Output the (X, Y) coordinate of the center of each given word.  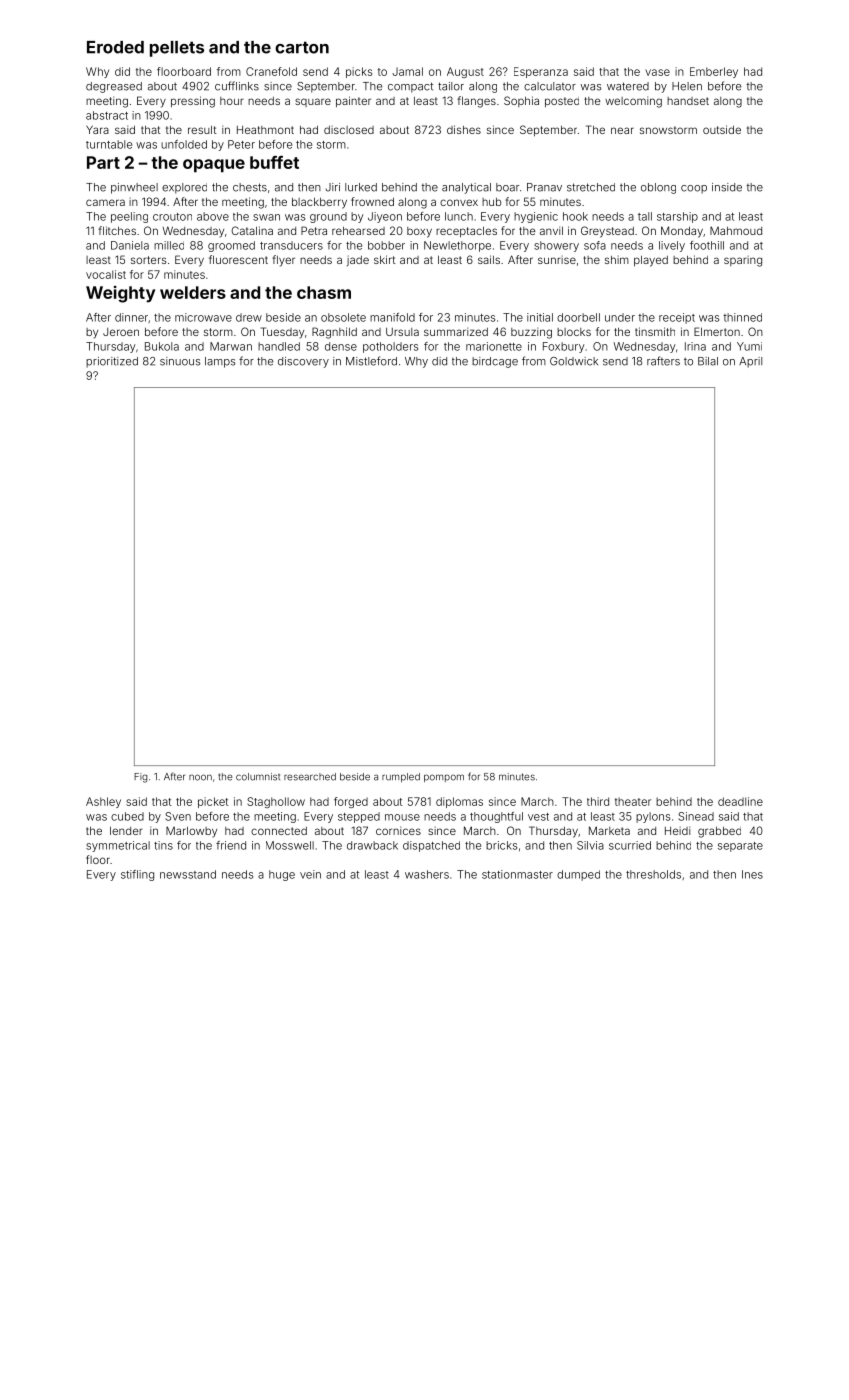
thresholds (653, 874)
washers (427, 874)
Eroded (115, 47)
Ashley (103, 802)
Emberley (714, 72)
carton (302, 47)
